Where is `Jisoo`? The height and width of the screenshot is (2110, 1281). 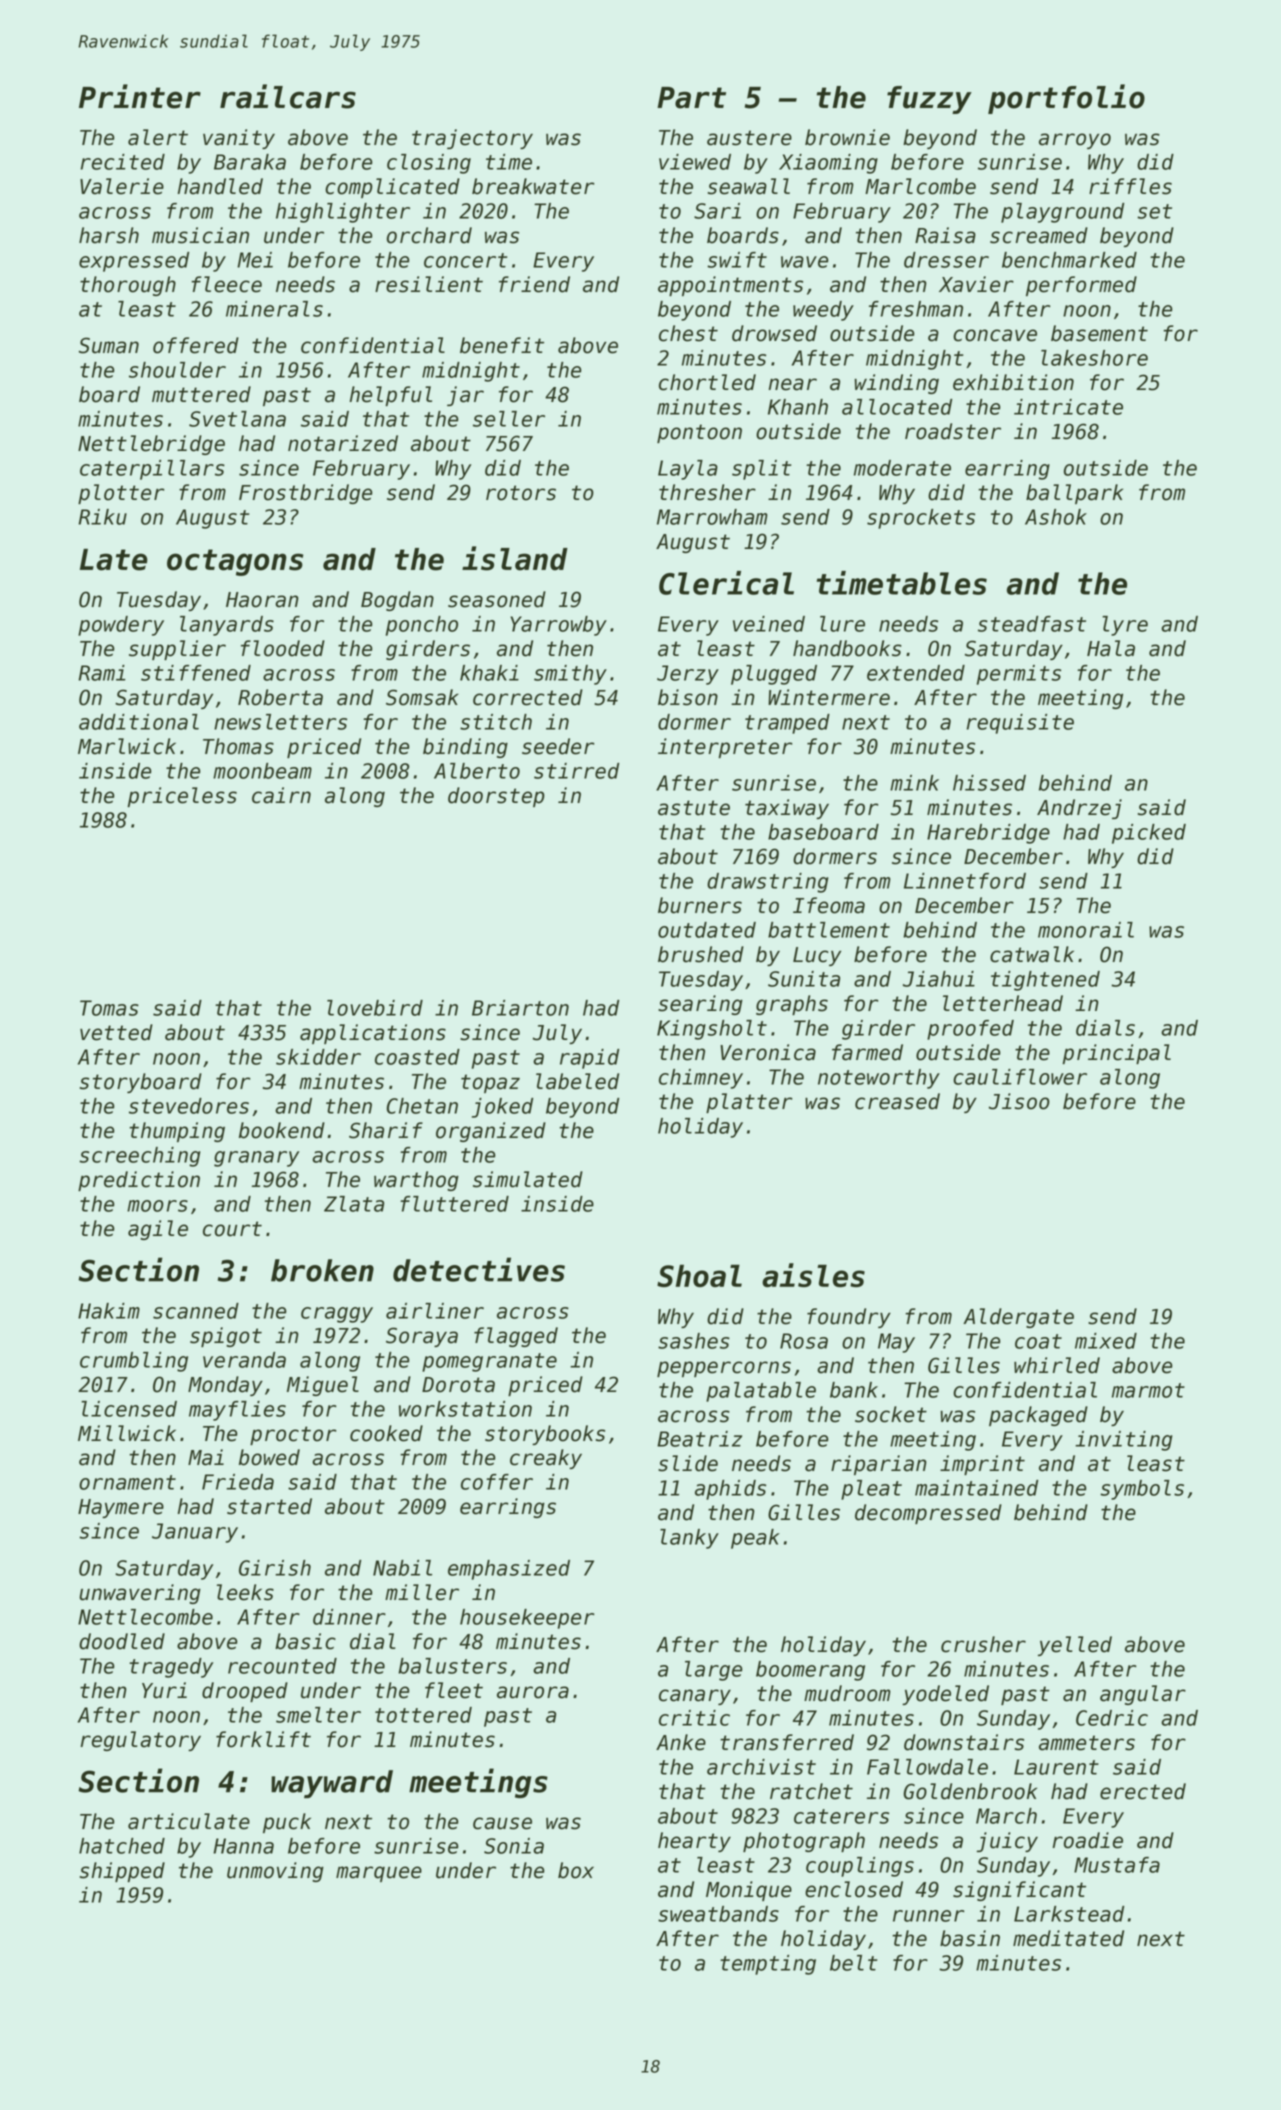
Jisoo is located at coordinates (1019, 1101).
